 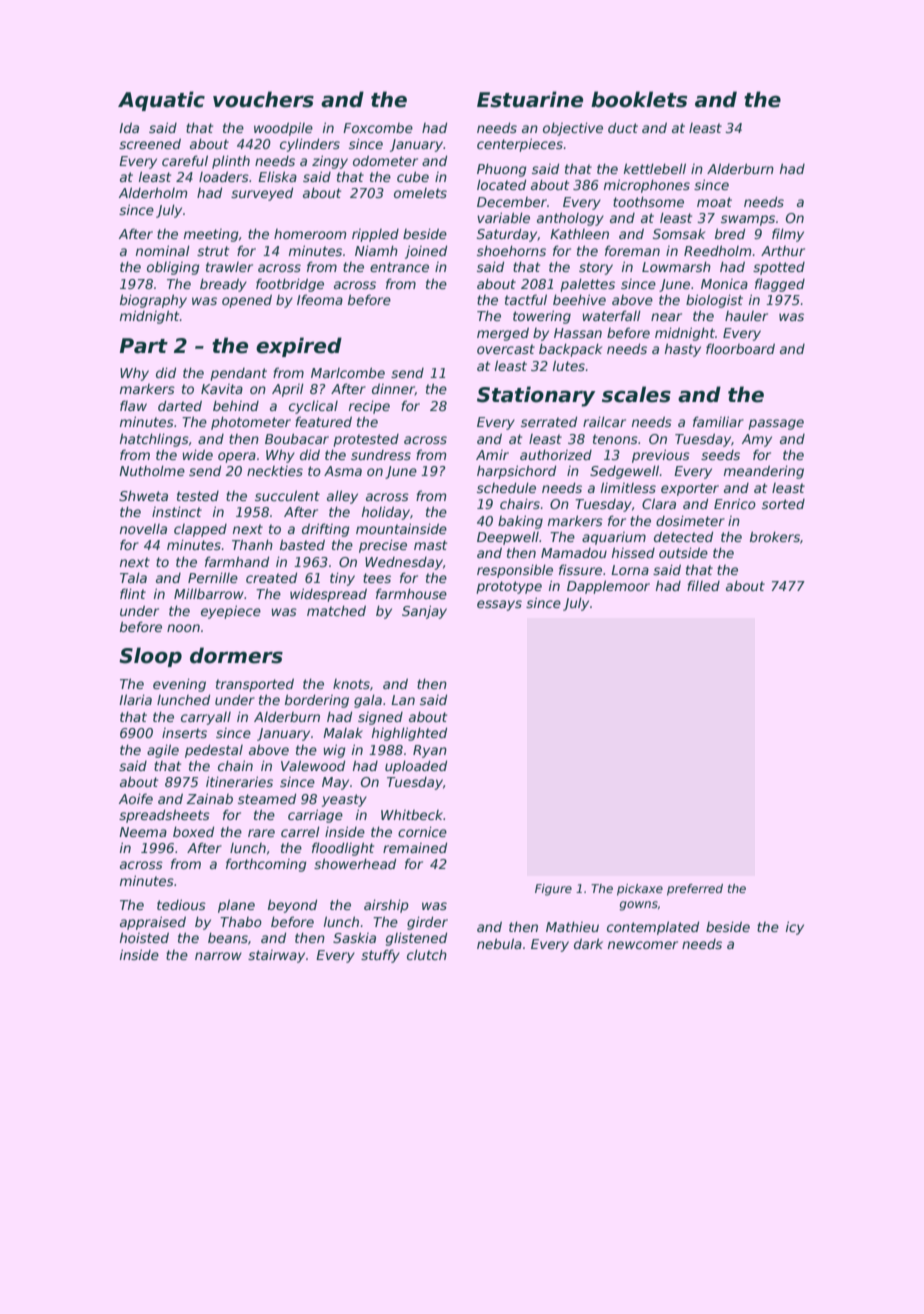 What do you see at coordinates (492, 455) in the page?
I see `Amir` at bounding box center [492, 455].
